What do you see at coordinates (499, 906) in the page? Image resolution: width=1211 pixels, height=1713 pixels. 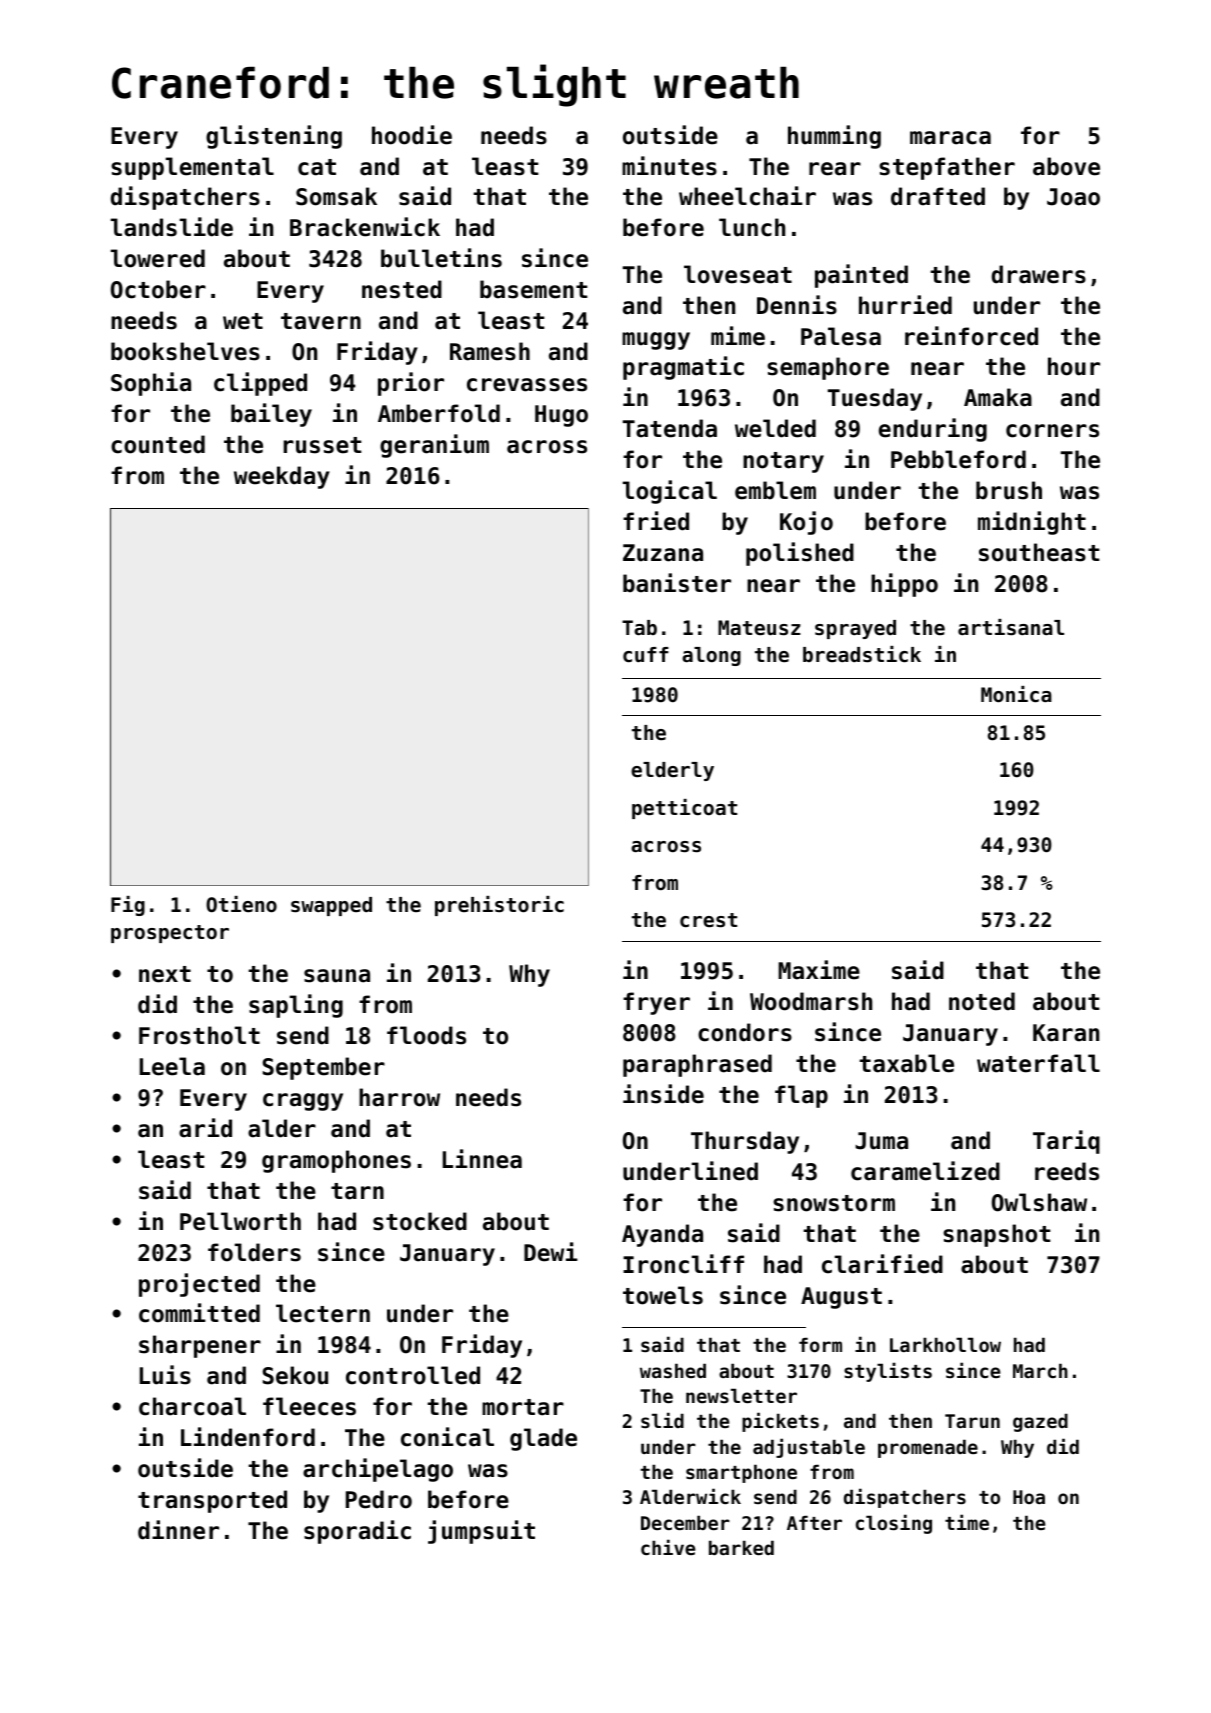 I see `prehistoric` at bounding box center [499, 906].
